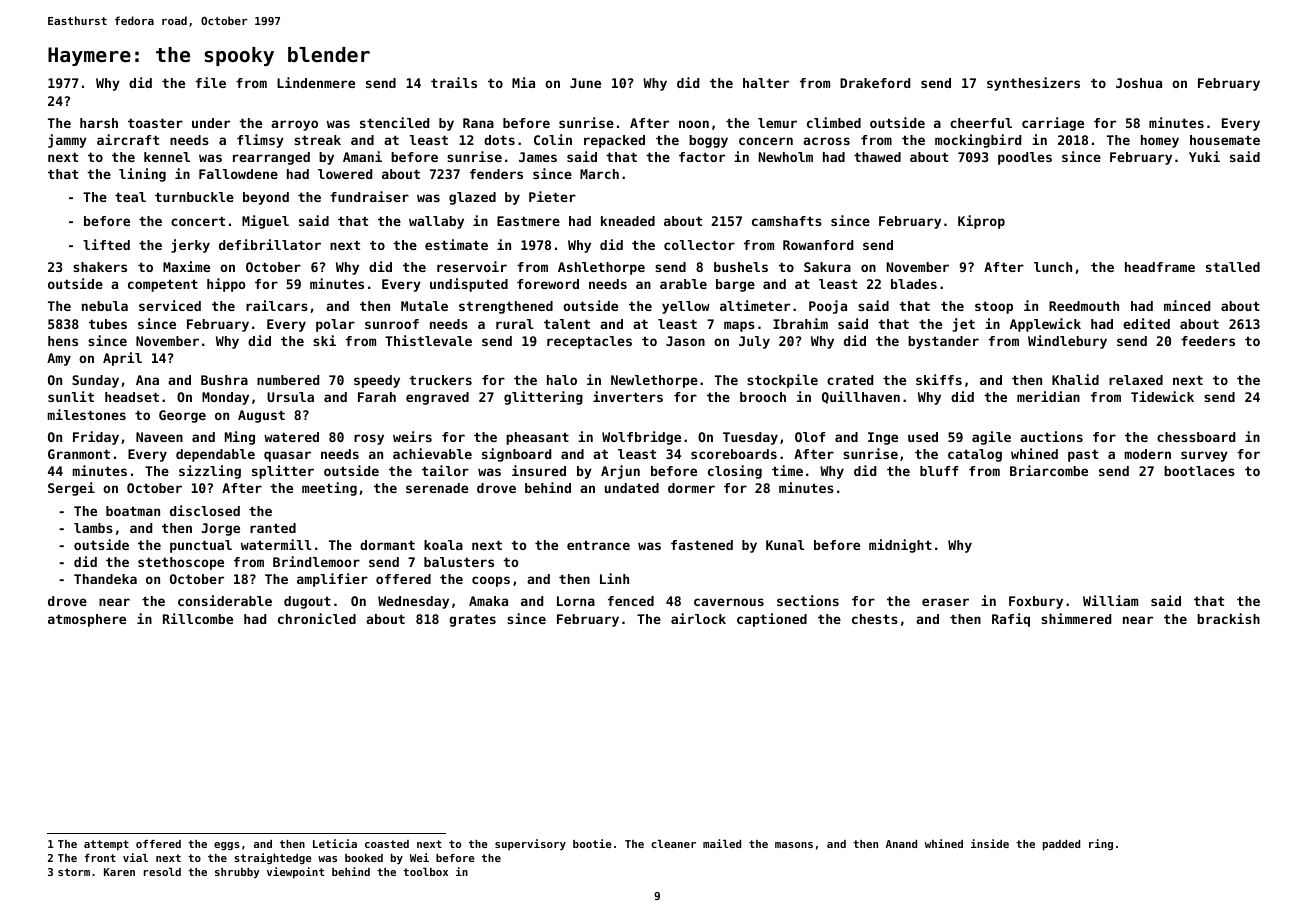 The height and width of the page is (924, 1308). I want to click on Tidewick, so click(1162, 396).
